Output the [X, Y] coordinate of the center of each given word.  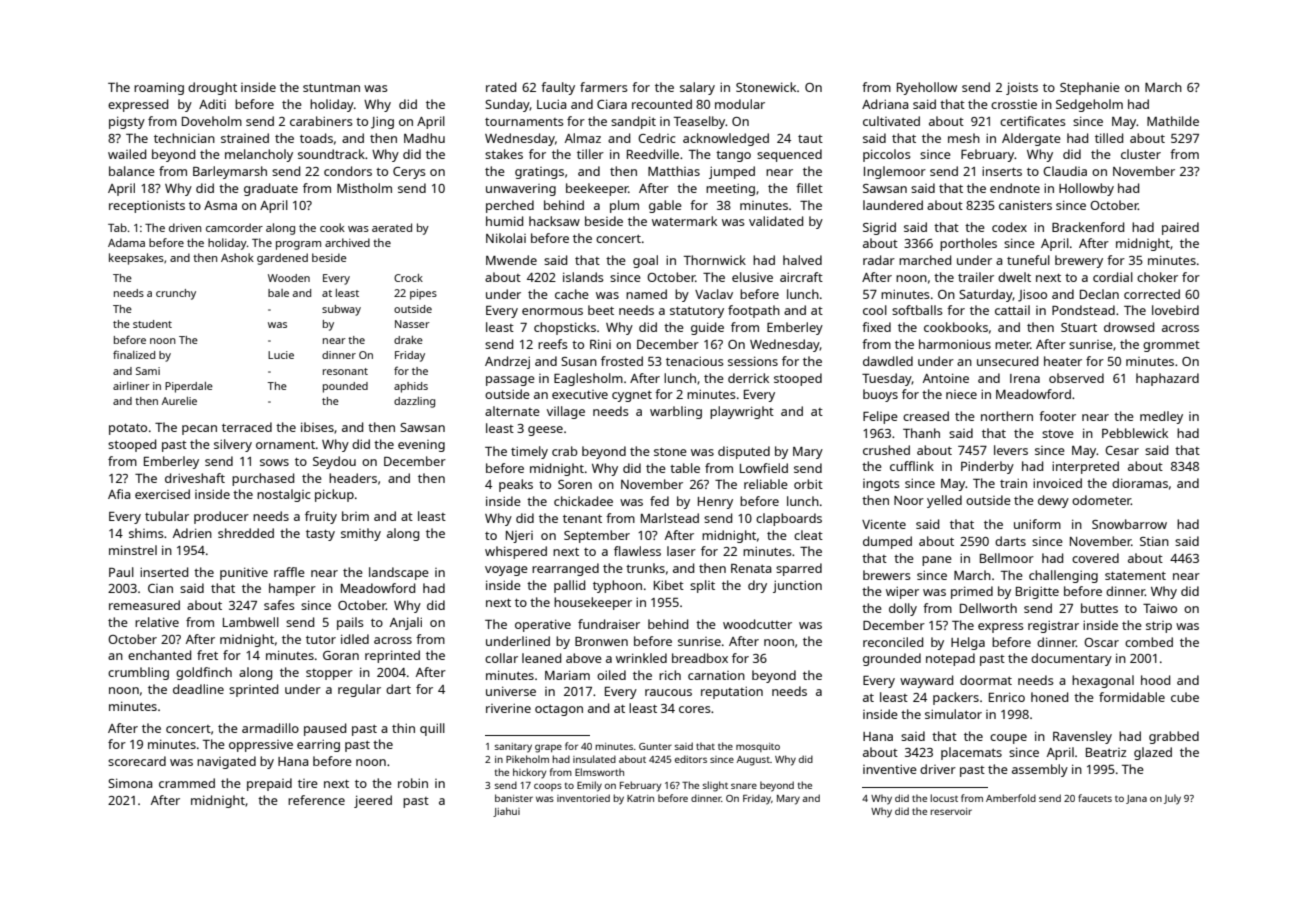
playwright [742, 412]
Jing [382, 122]
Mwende [511, 260]
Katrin [640, 798]
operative [543, 625]
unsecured [1007, 361]
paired [1180, 228]
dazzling [414, 402]
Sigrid [879, 228]
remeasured [144, 605]
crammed [187, 783]
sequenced [789, 155]
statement [1135, 576]
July [1172, 799]
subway [341, 310]
